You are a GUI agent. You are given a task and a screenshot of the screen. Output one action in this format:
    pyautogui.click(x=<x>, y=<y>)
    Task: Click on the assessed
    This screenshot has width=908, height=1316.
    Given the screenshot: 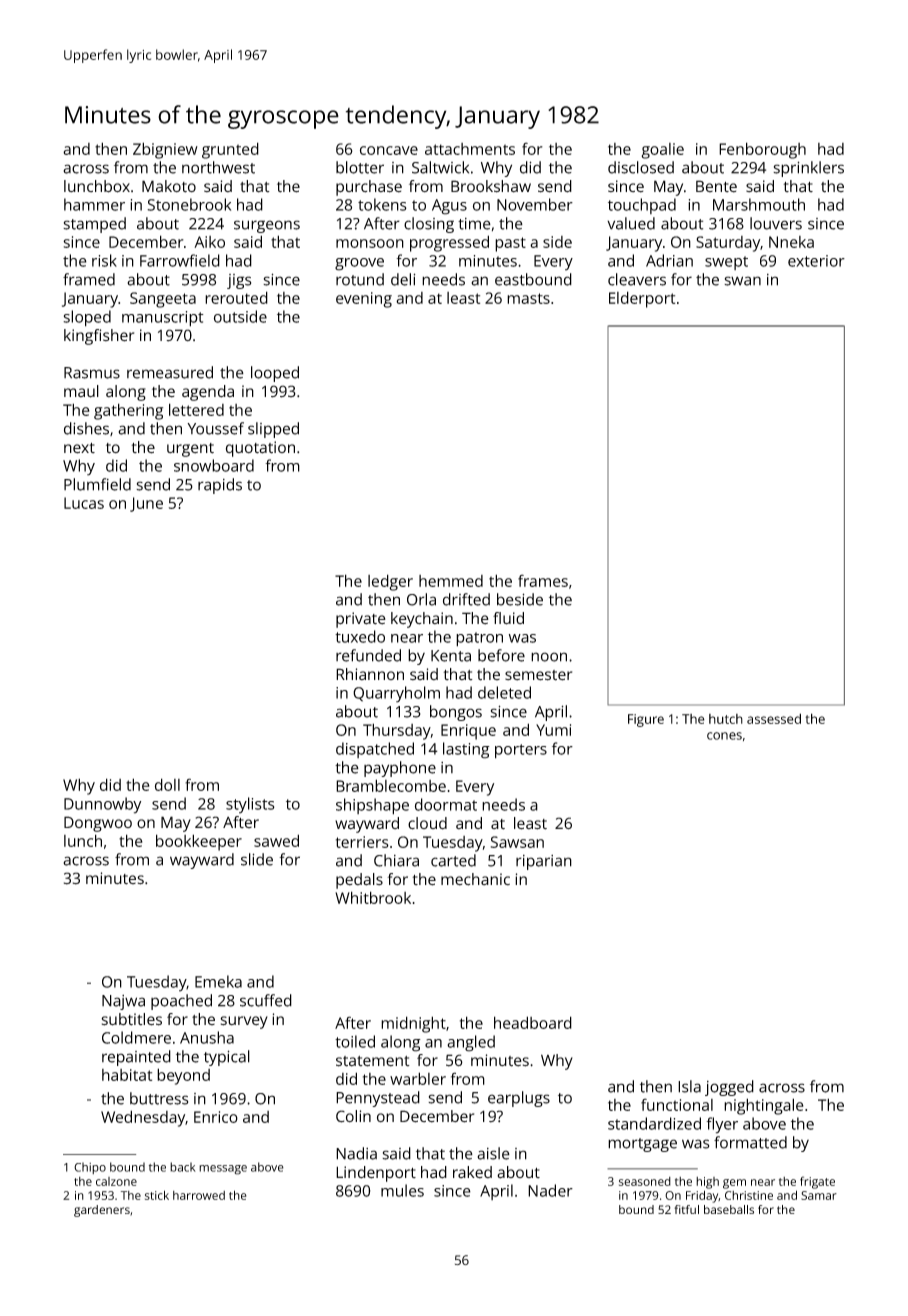 What is the action you would take?
    pyautogui.click(x=774, y=718)
